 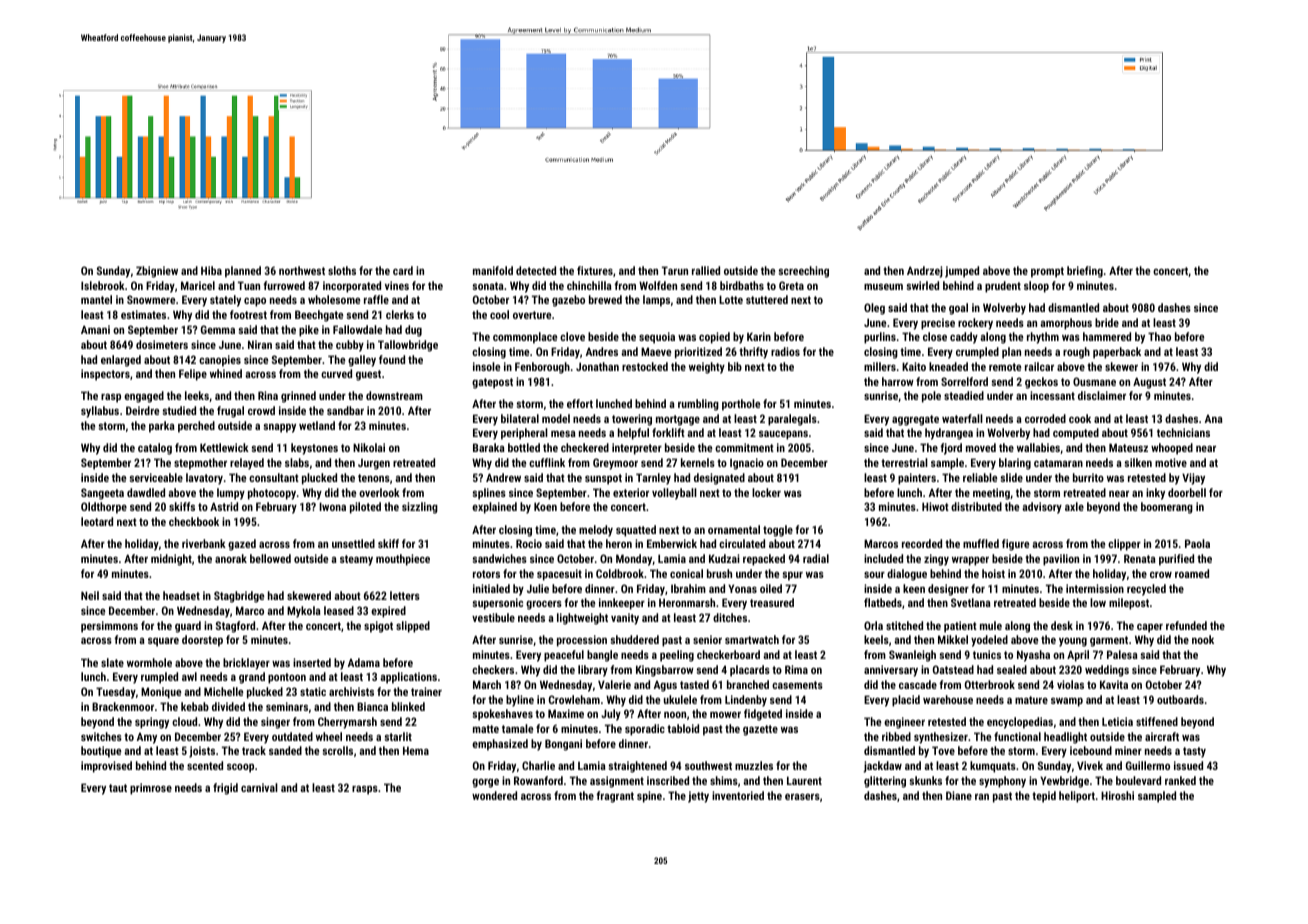 What do you see at coordinates (1167, 508) in the screenshot?
I see `boomerang` at bounding box center [1167, 508].
